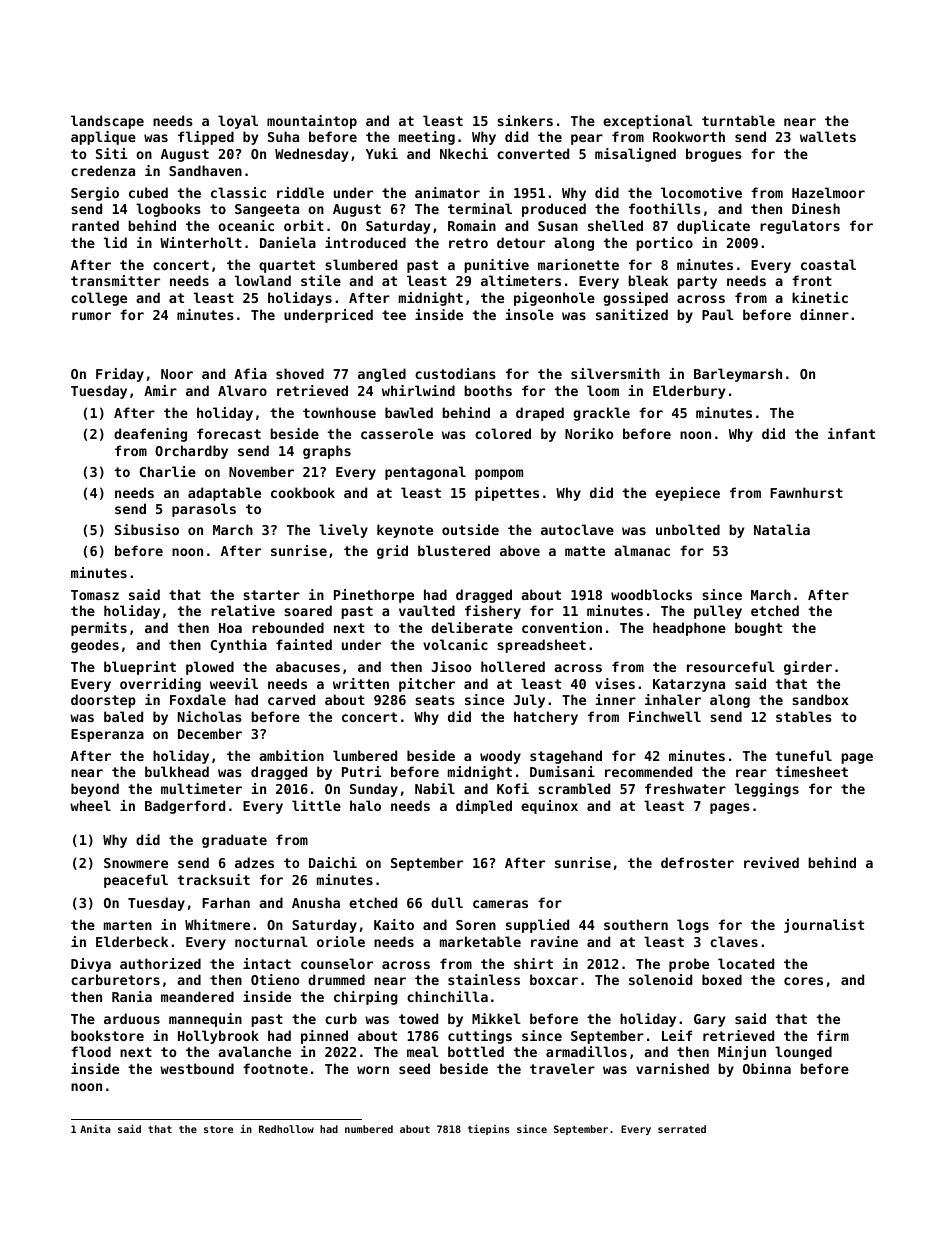  I want to click on sanitized, so click(632, 314).
